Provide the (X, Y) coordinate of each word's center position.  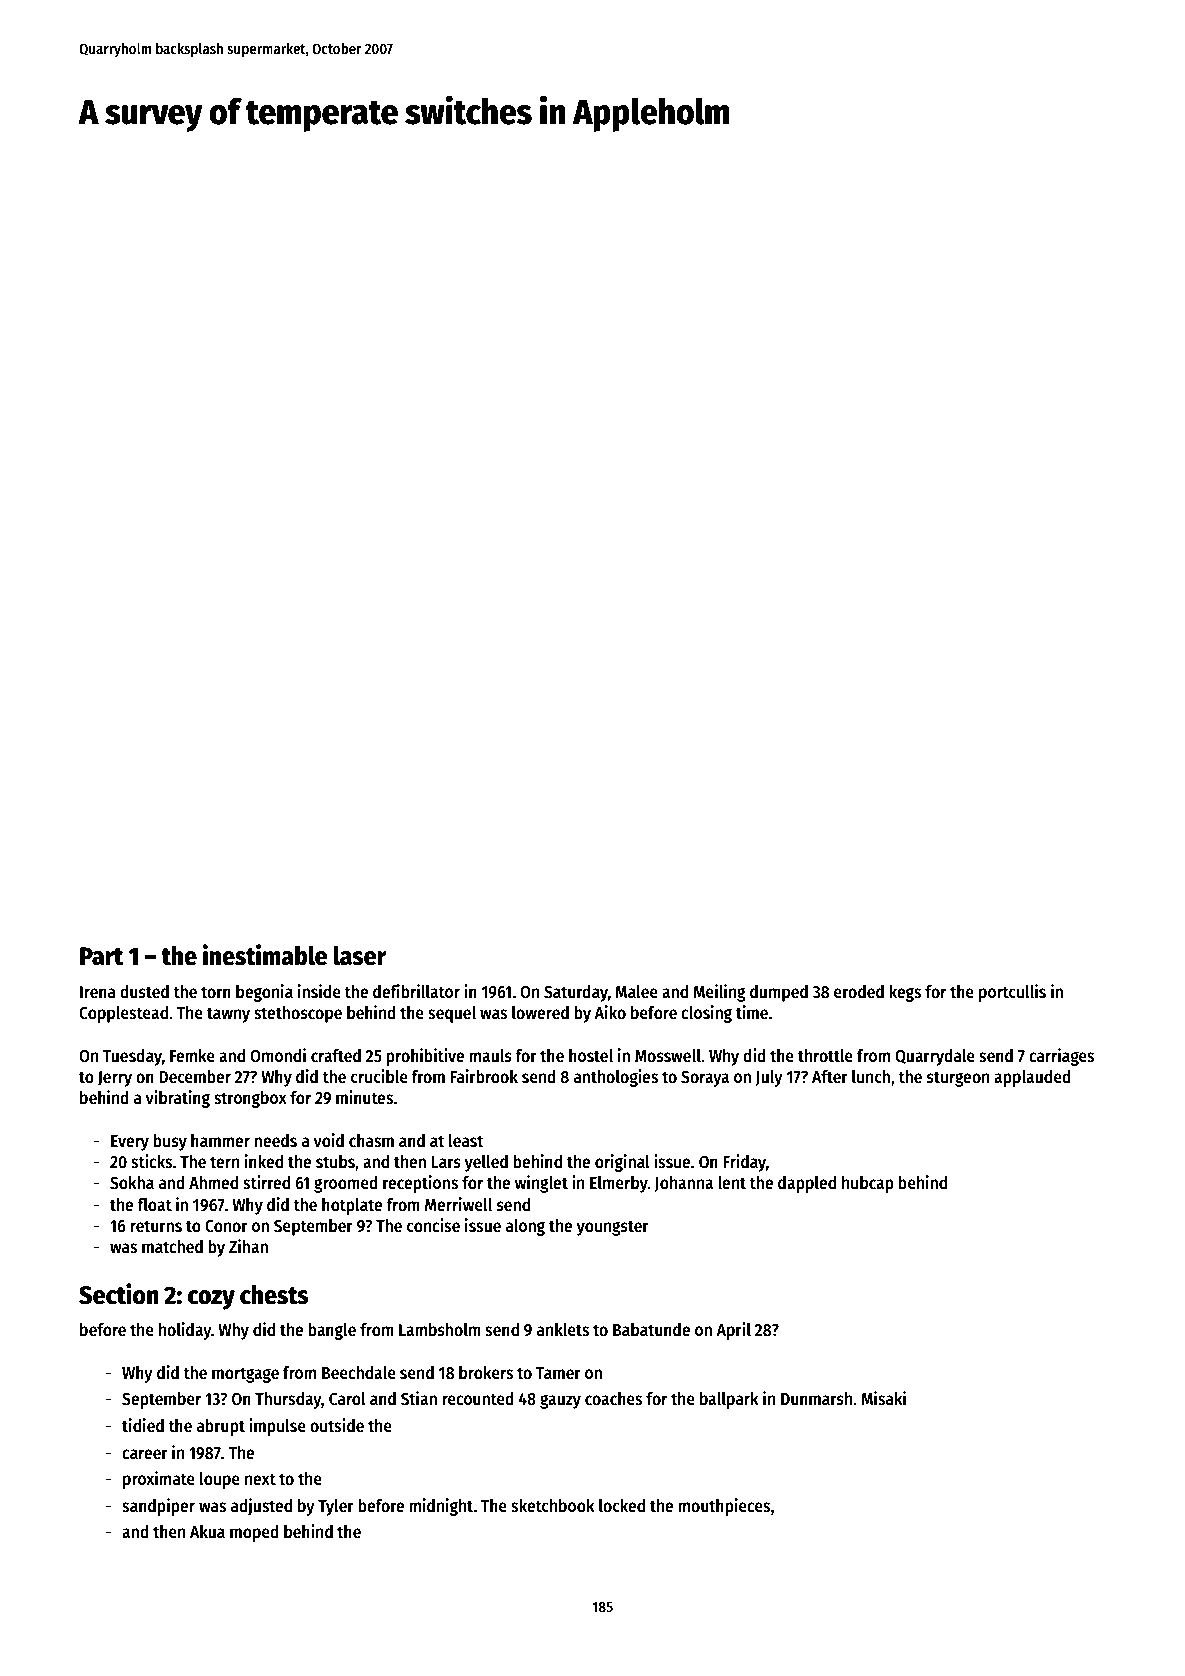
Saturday (576, 993)
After (830, 1077)
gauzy (560, 1401)
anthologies (616, 1078)
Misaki (883, 1398)
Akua (207, 1531)
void (329, 1140)
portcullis (1012, 993)
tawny (228, 1015)
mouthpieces (724, 1507)
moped (254, 1533)
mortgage (245, 1375)
